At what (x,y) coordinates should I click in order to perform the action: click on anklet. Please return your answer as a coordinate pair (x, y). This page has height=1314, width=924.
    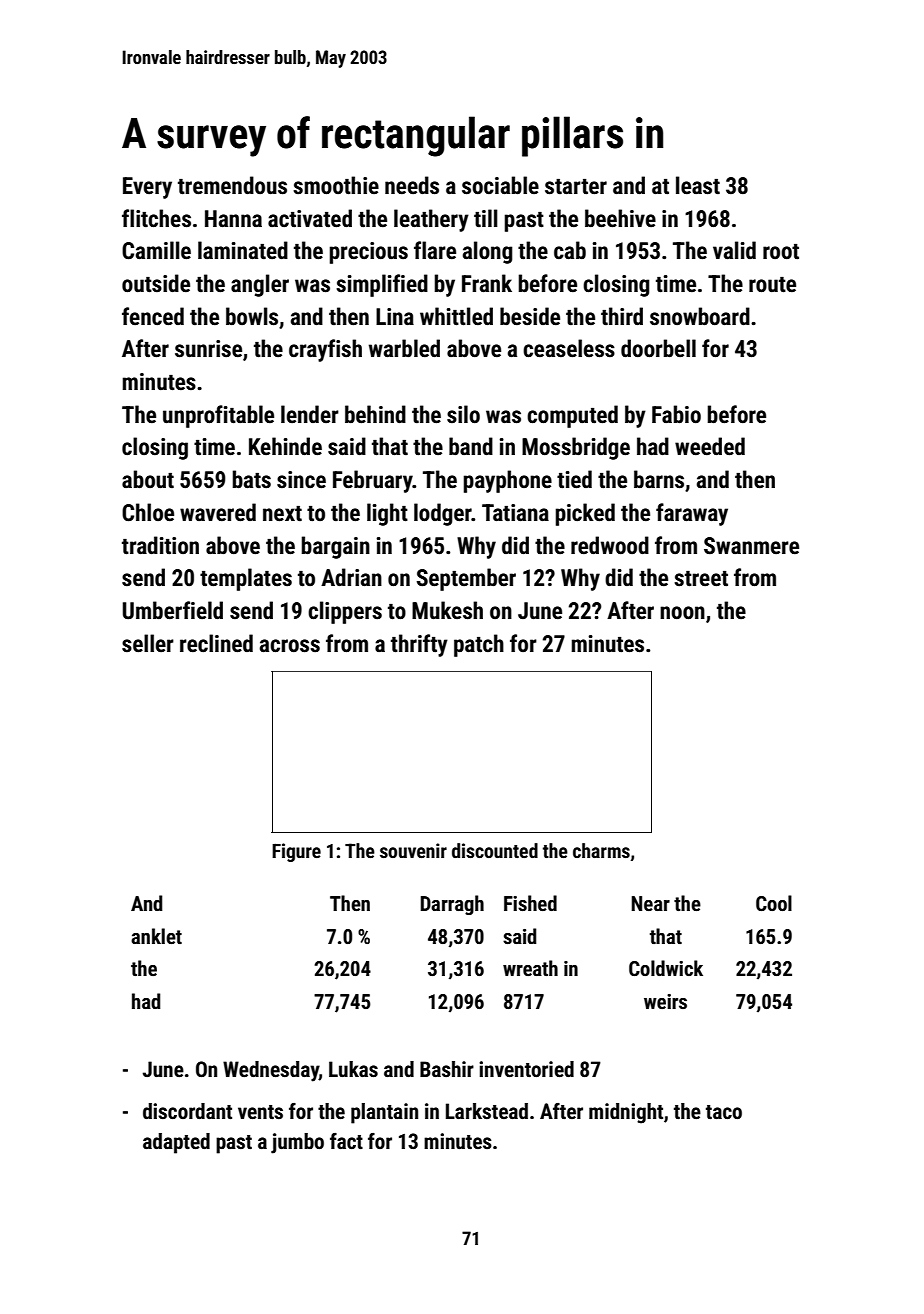
    Looking at the image, I should click on (156, 936).
